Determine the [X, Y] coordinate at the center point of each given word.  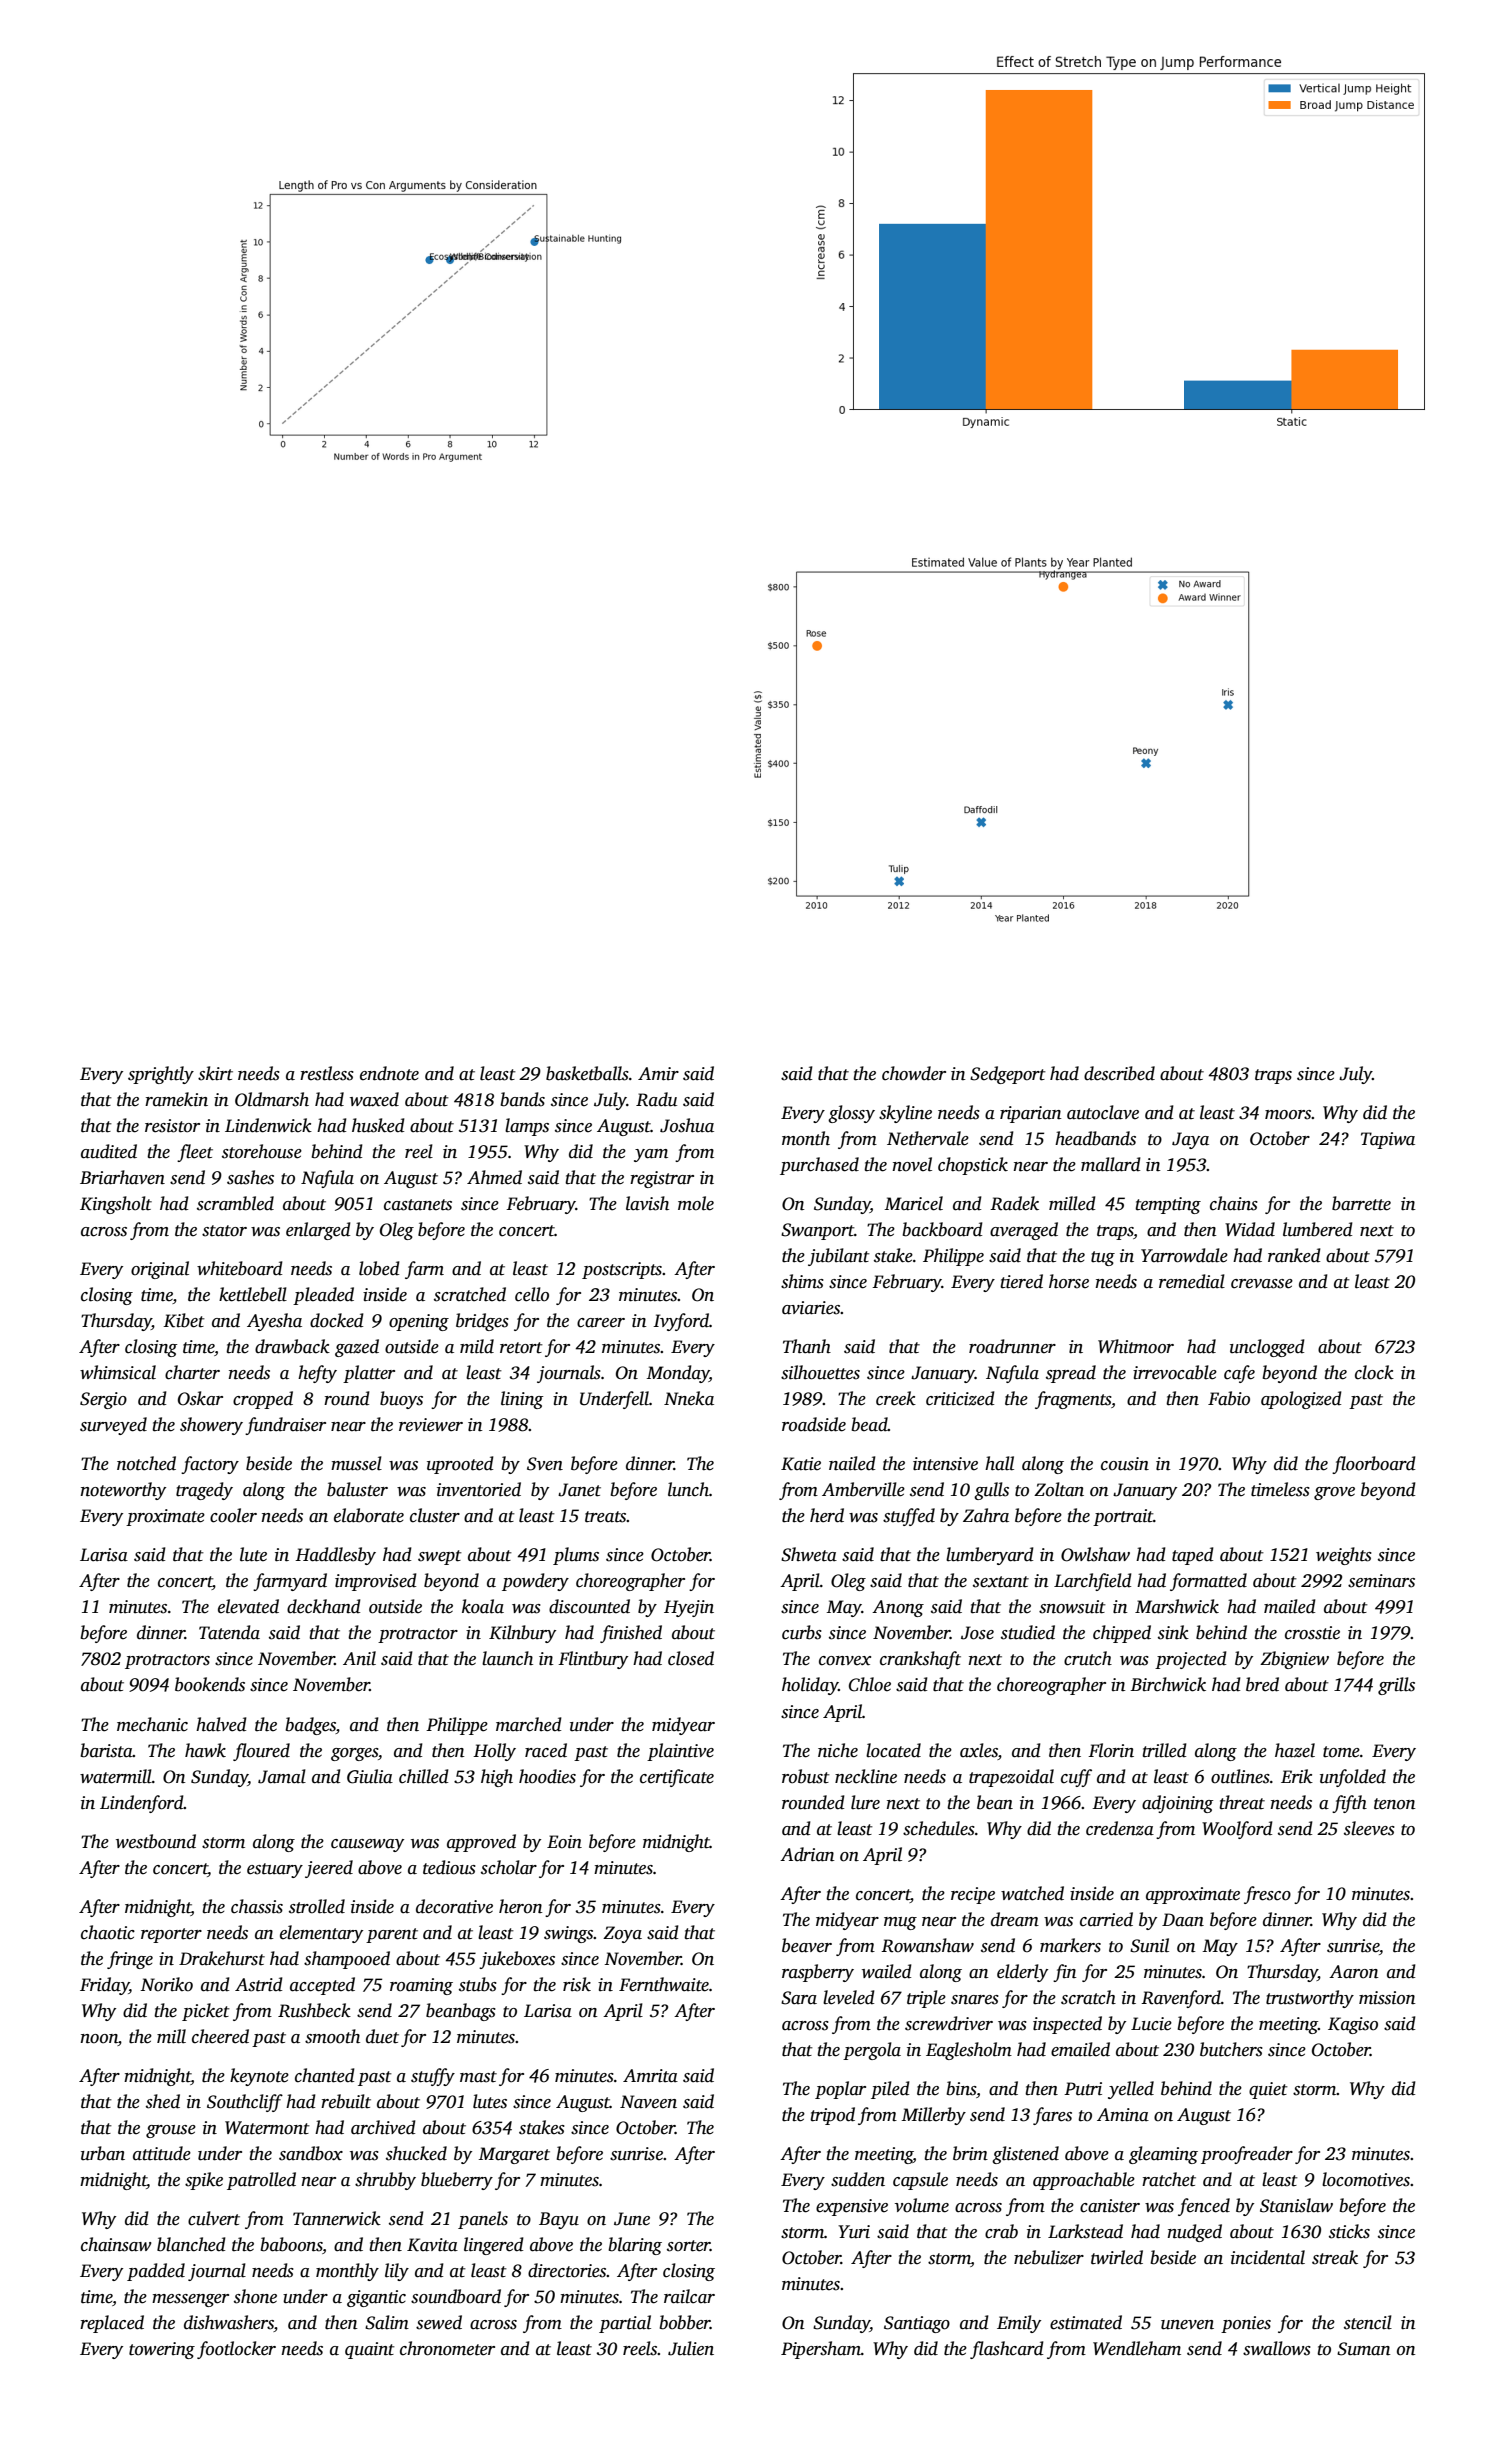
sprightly [161, 1075]
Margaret [514, 2155]
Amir [658, 1074]
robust [806, 1776]
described [1119, 1073]
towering [162, 2350]
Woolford [1237, 1830]
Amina [1123, 2115]
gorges [354, 1754]
